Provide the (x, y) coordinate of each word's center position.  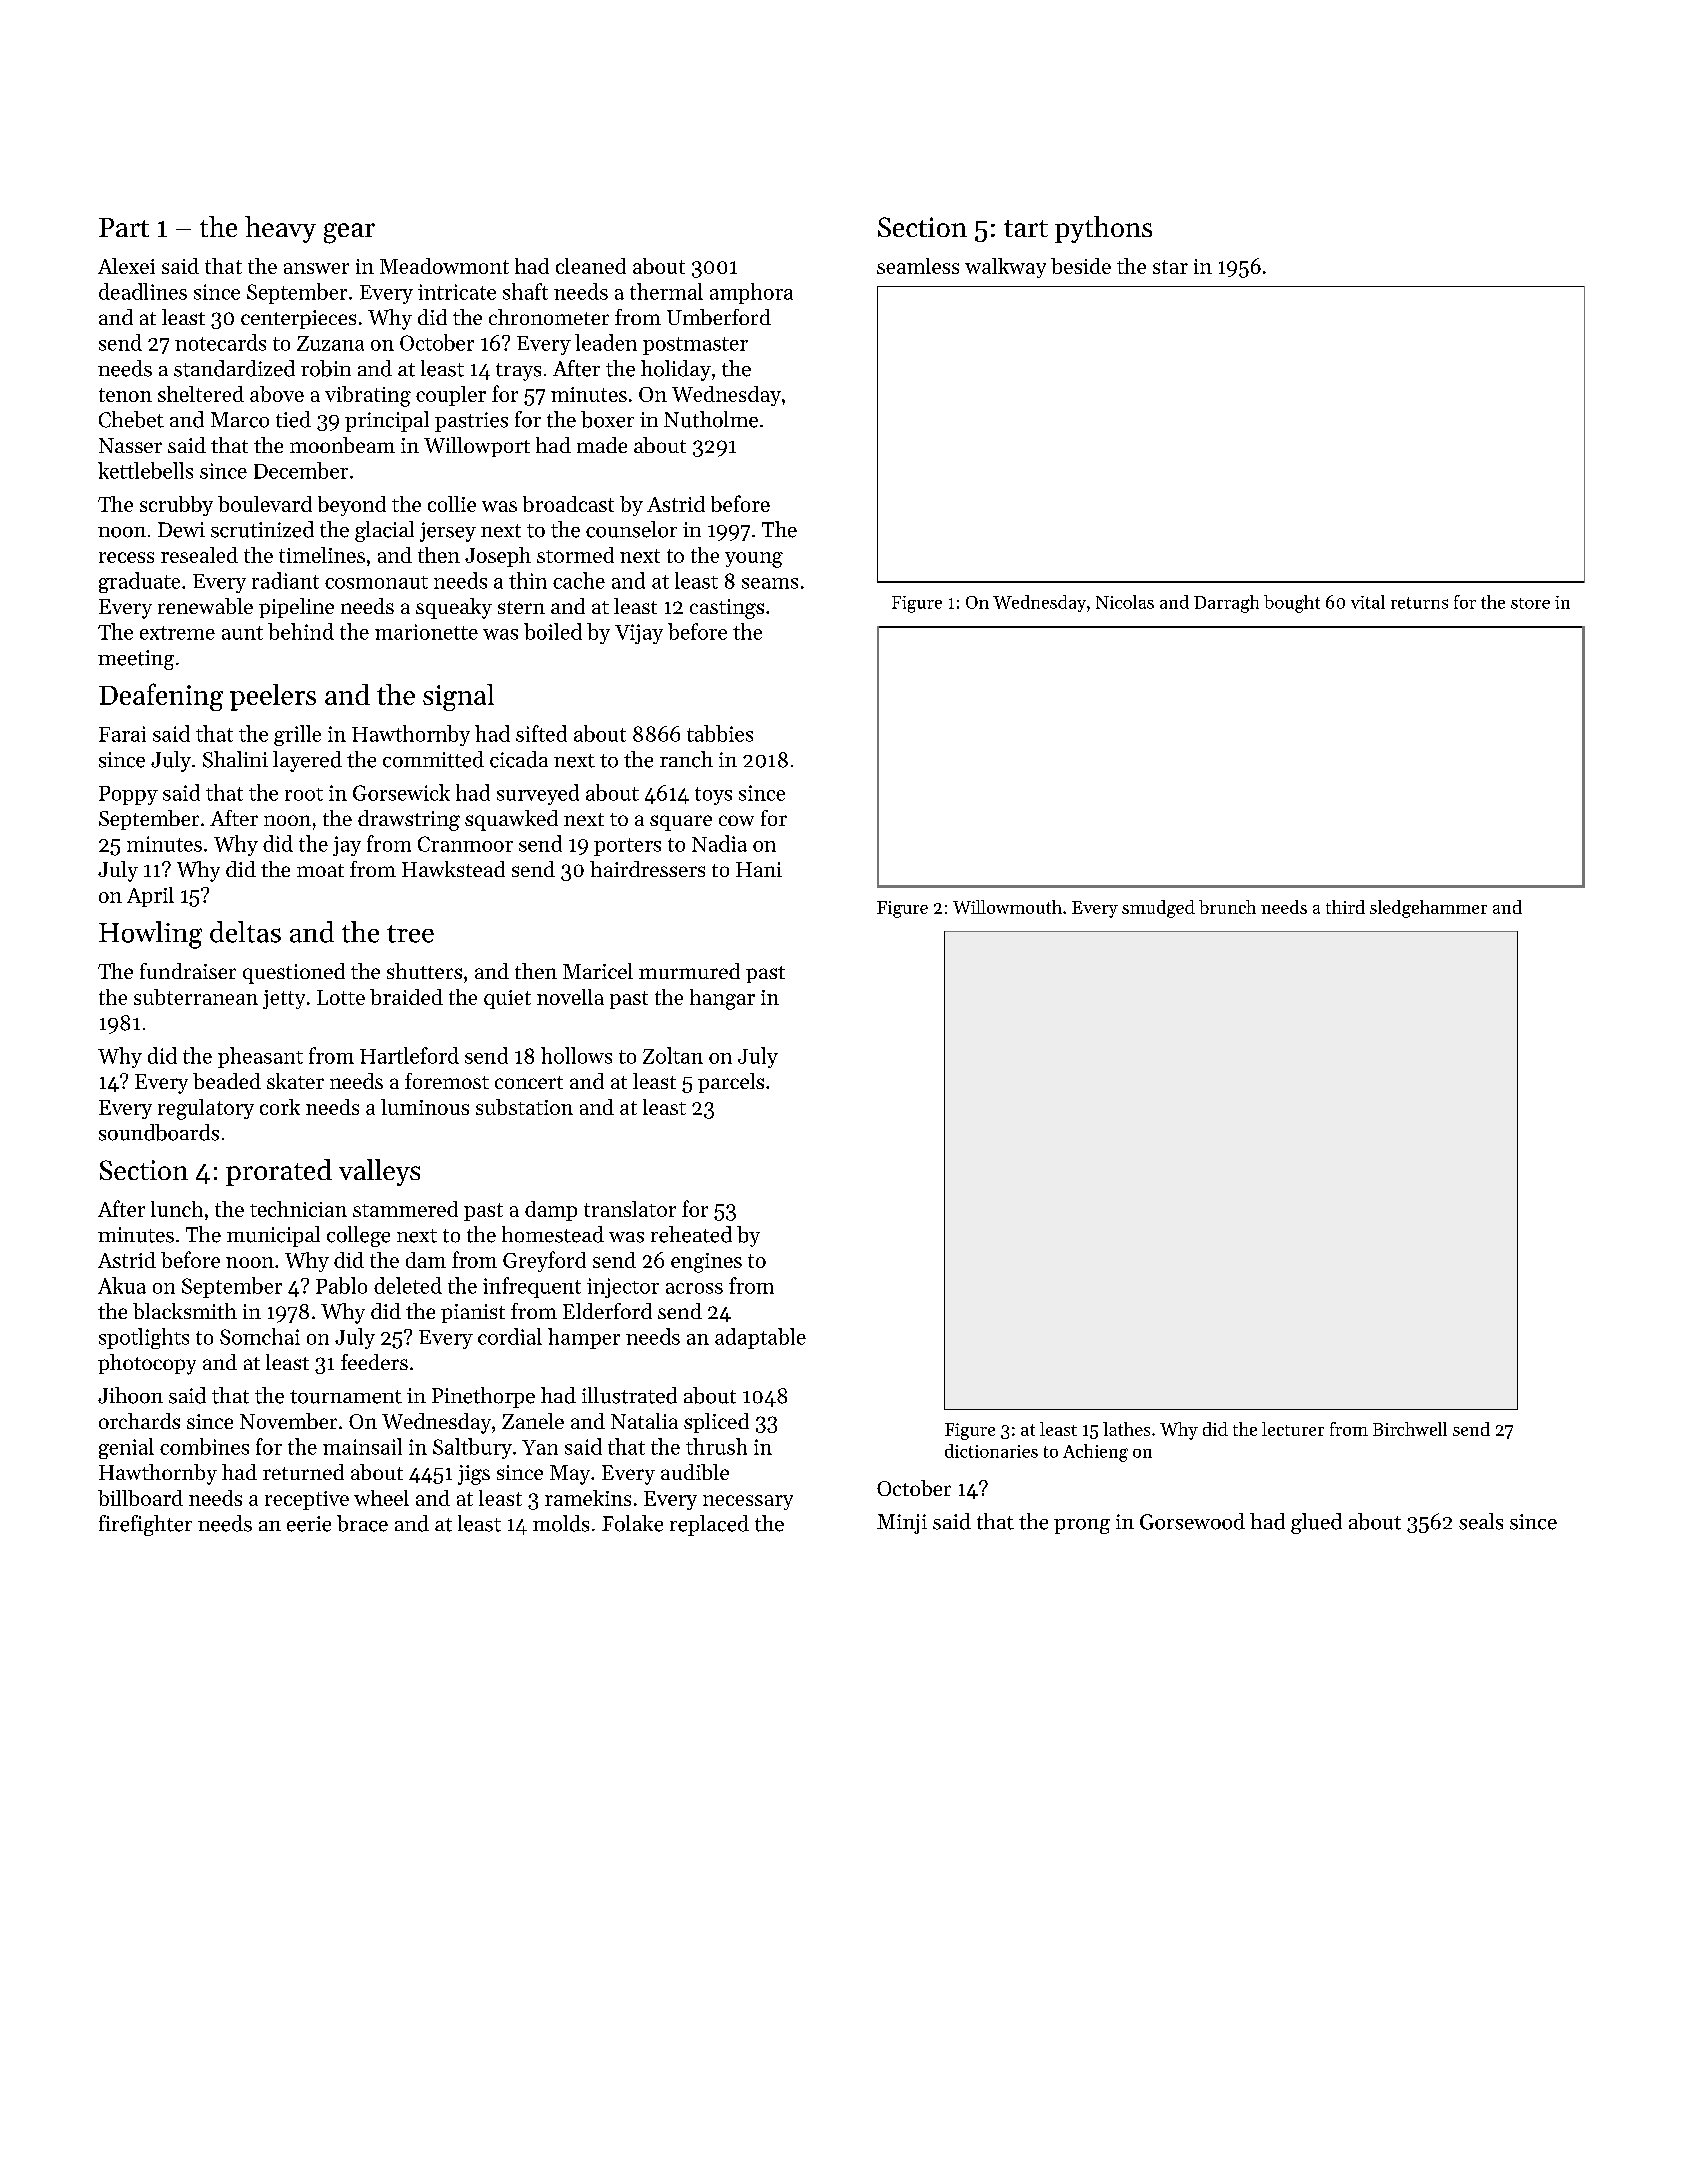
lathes (1126, 1429)
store (1530, 603)
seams (770, 583)
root (304, 794)
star (1170, 267)
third (1345, 907)
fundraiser (188, 971)
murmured (689, 971)
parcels (731, 1083)
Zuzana (330, 343)
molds (561, 1523)
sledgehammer (1428, 909)
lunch (177, 1209)
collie (452, 504)
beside (1081, 266)
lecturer (1293, 1429)
